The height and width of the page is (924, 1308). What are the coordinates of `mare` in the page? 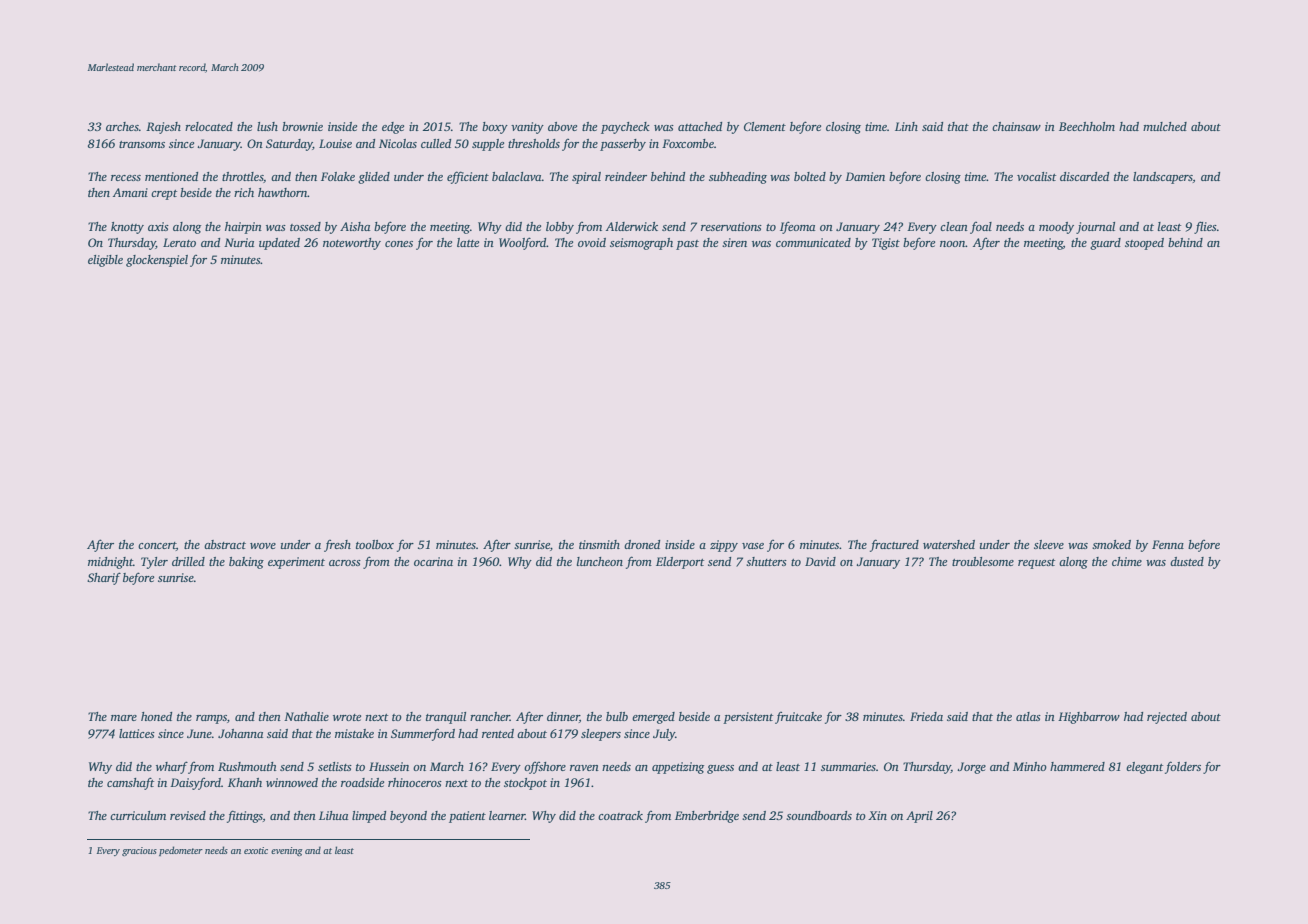 It's located at (124, 718).
